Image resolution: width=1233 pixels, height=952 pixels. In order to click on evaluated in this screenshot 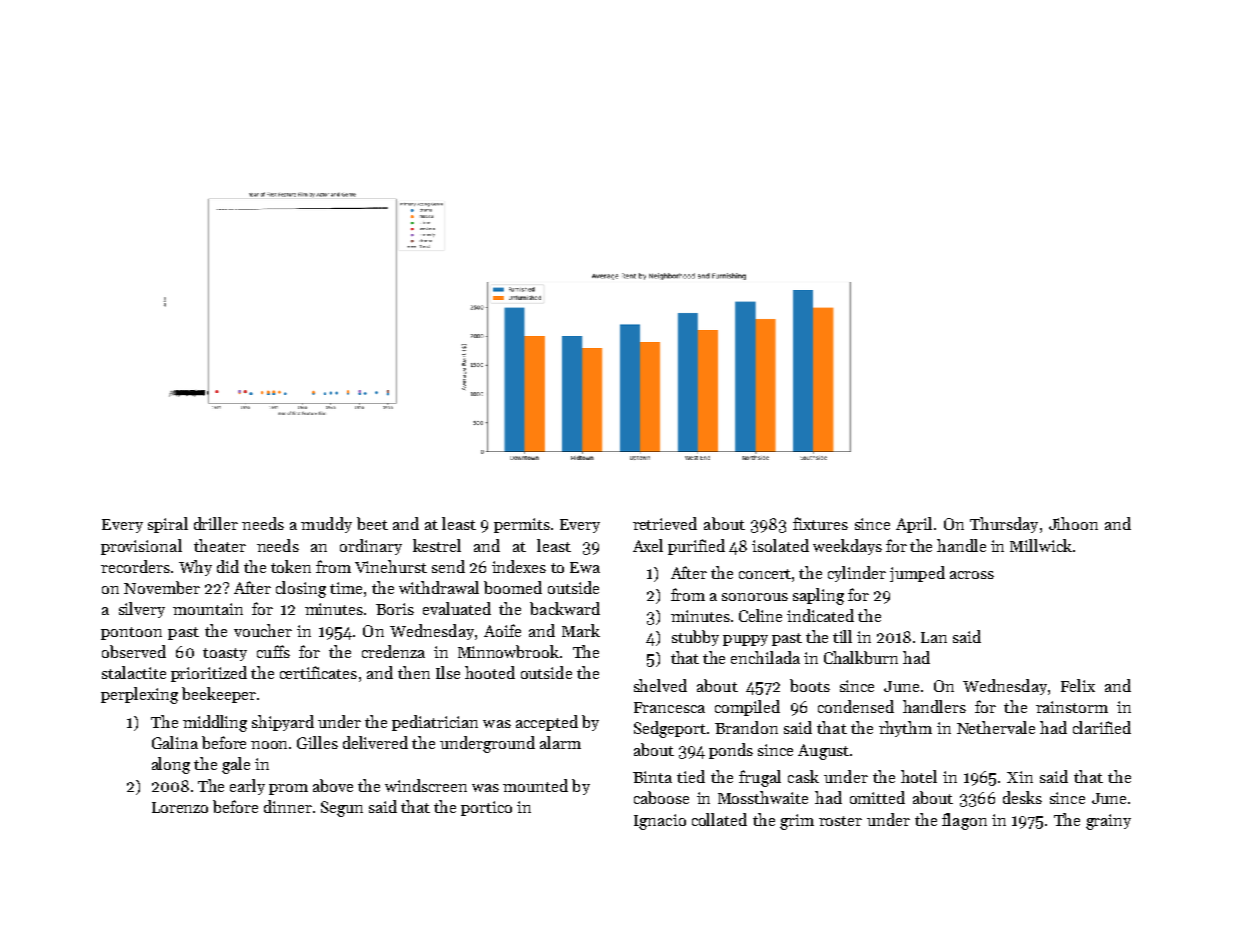, I will do `click(457, 608)`.
